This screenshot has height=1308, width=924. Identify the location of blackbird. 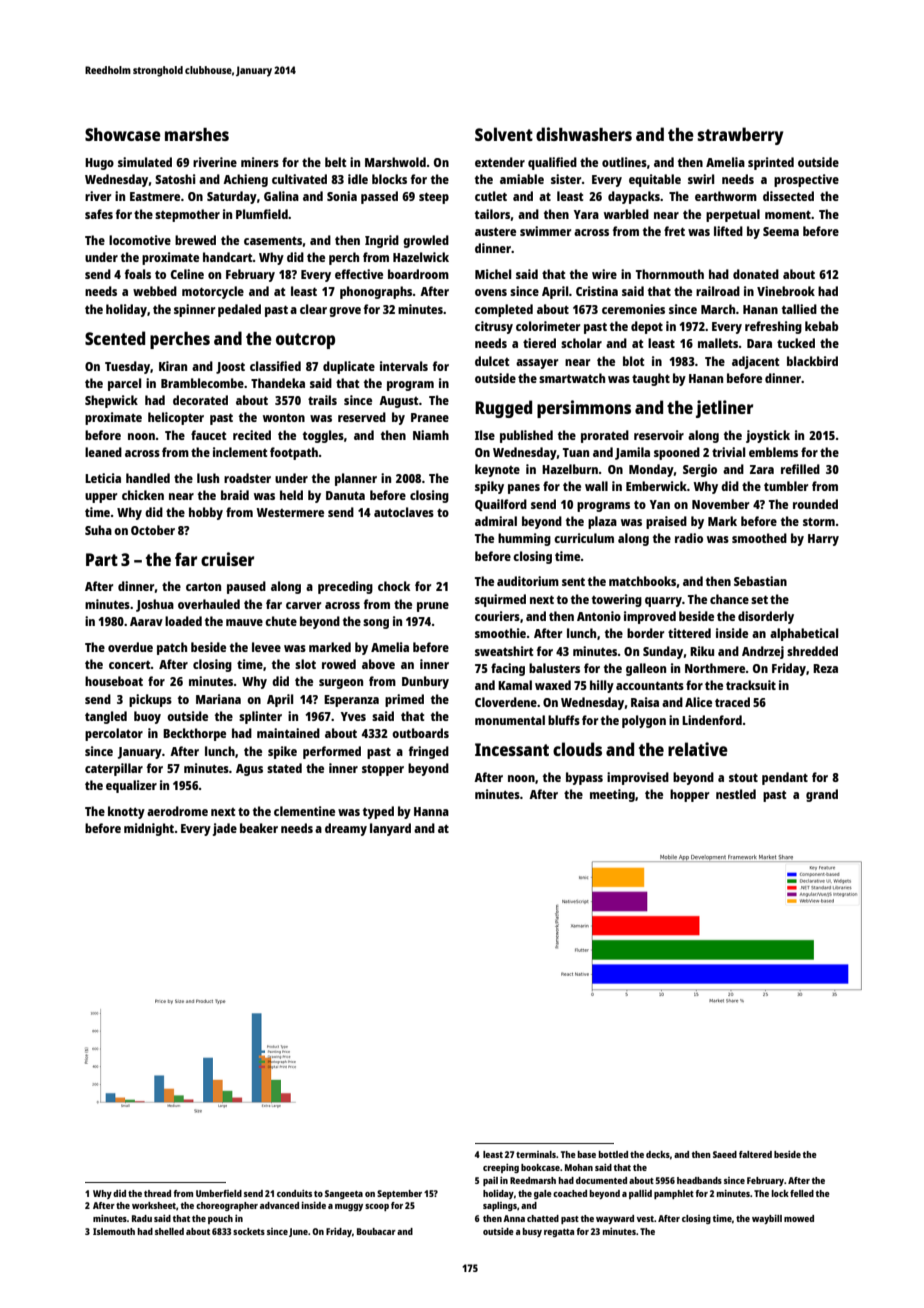
(812, 361).
